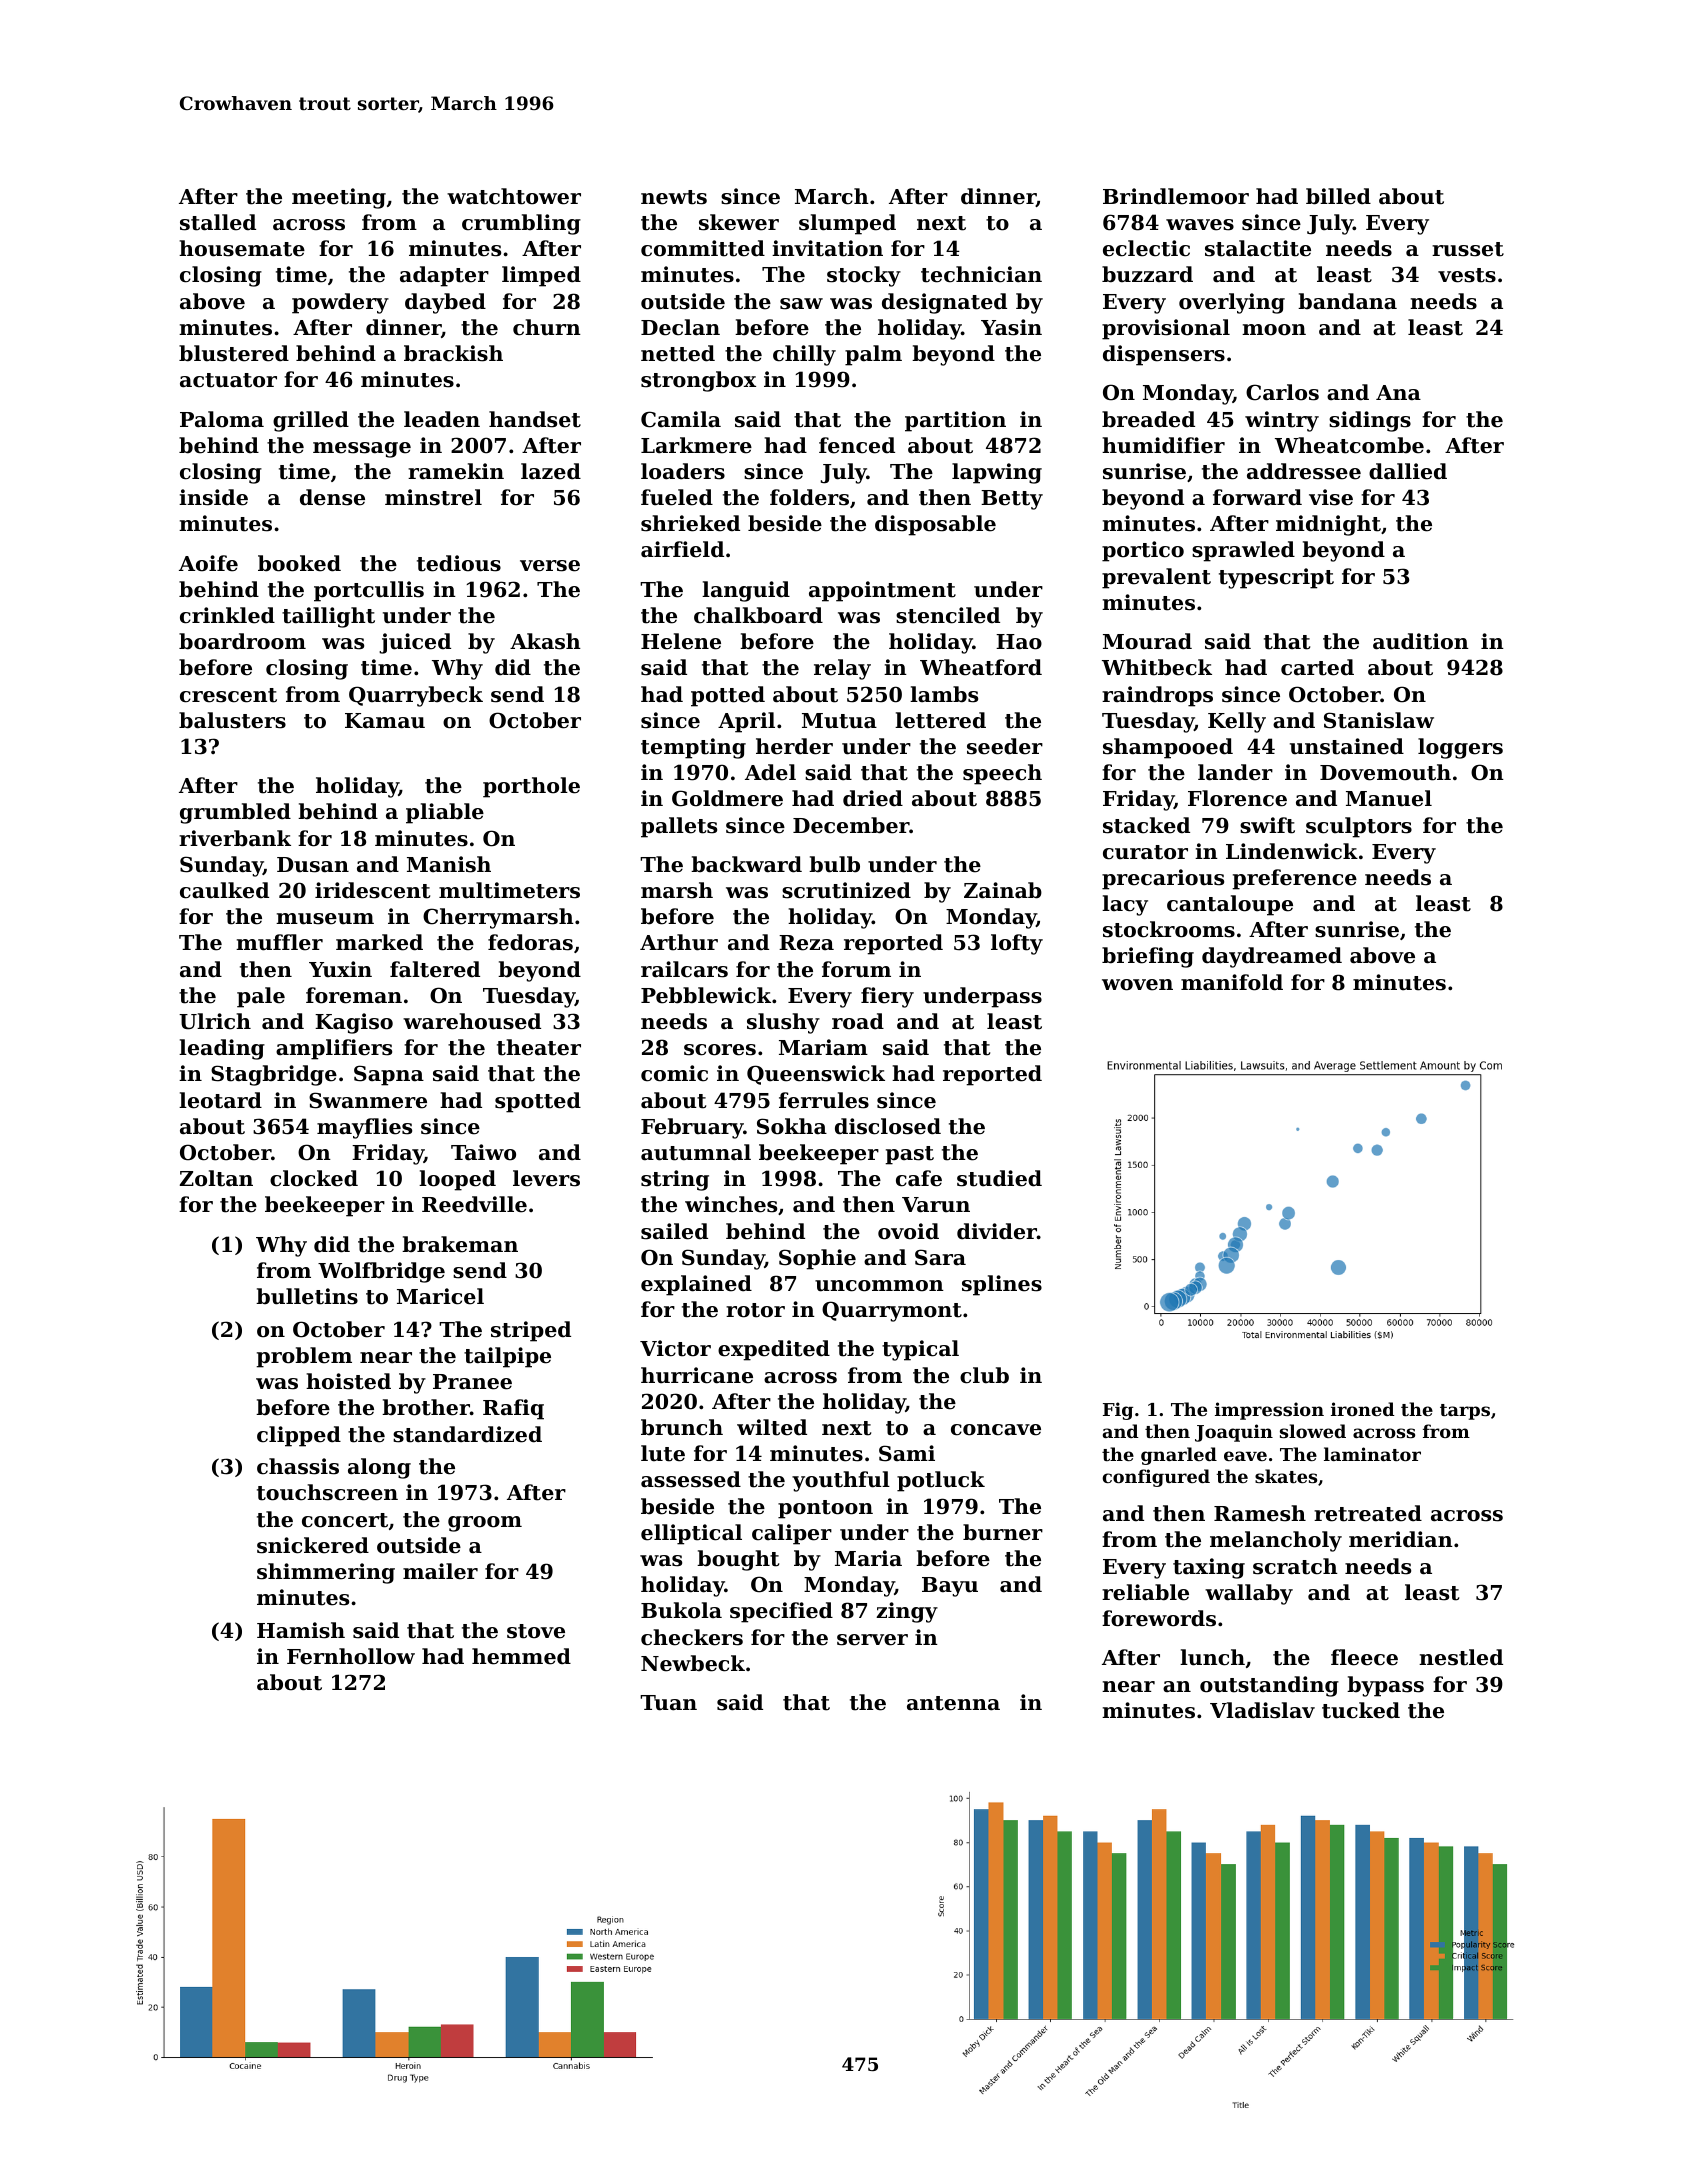 Image resolution: width=1683 pixels, height=2178 pixels. Describe the element at coordinates (216, 1178) in the document. I see `Zoltan` at that location.
